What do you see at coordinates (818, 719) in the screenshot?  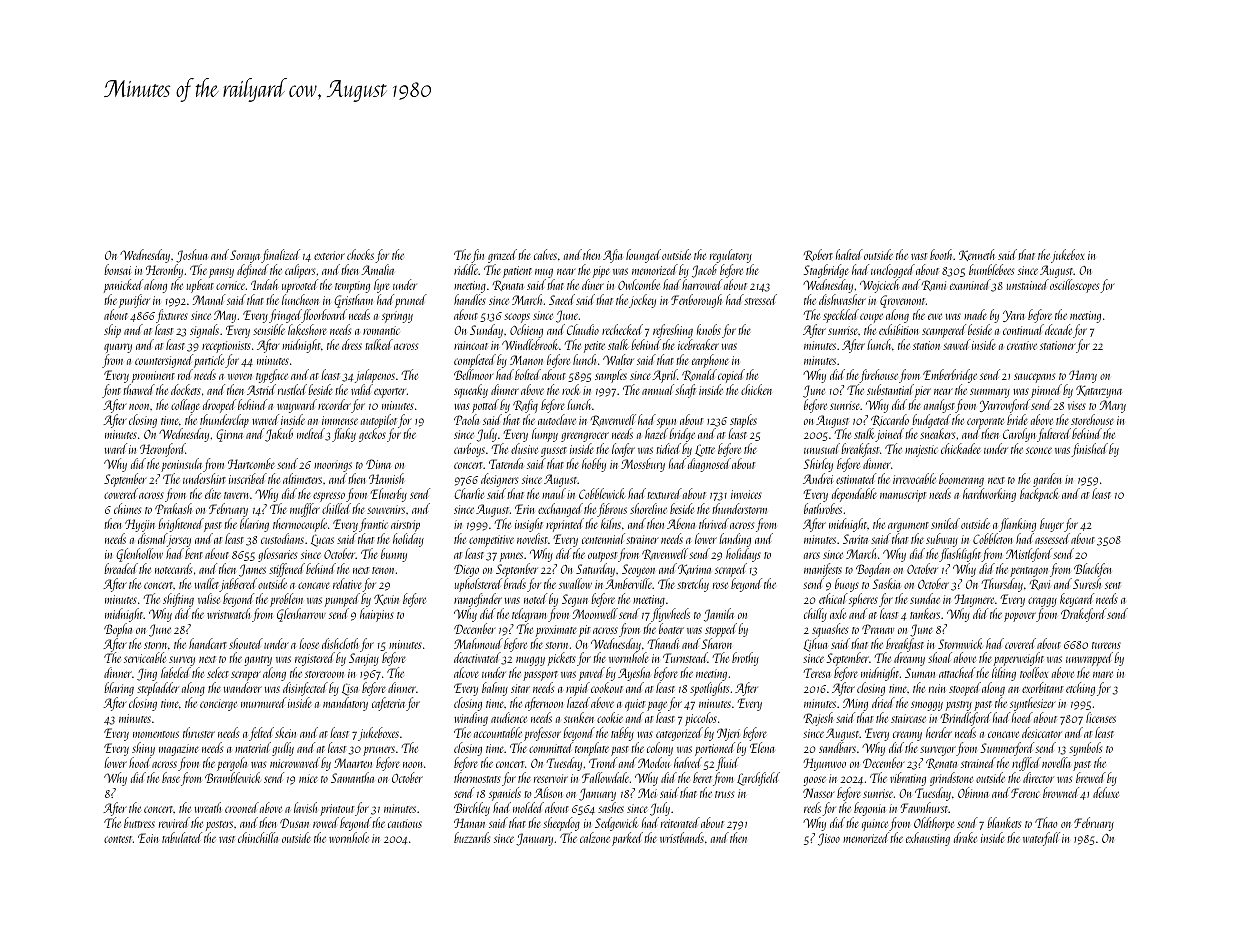 I see `Rajesh` at bounding box center [818, 719].
